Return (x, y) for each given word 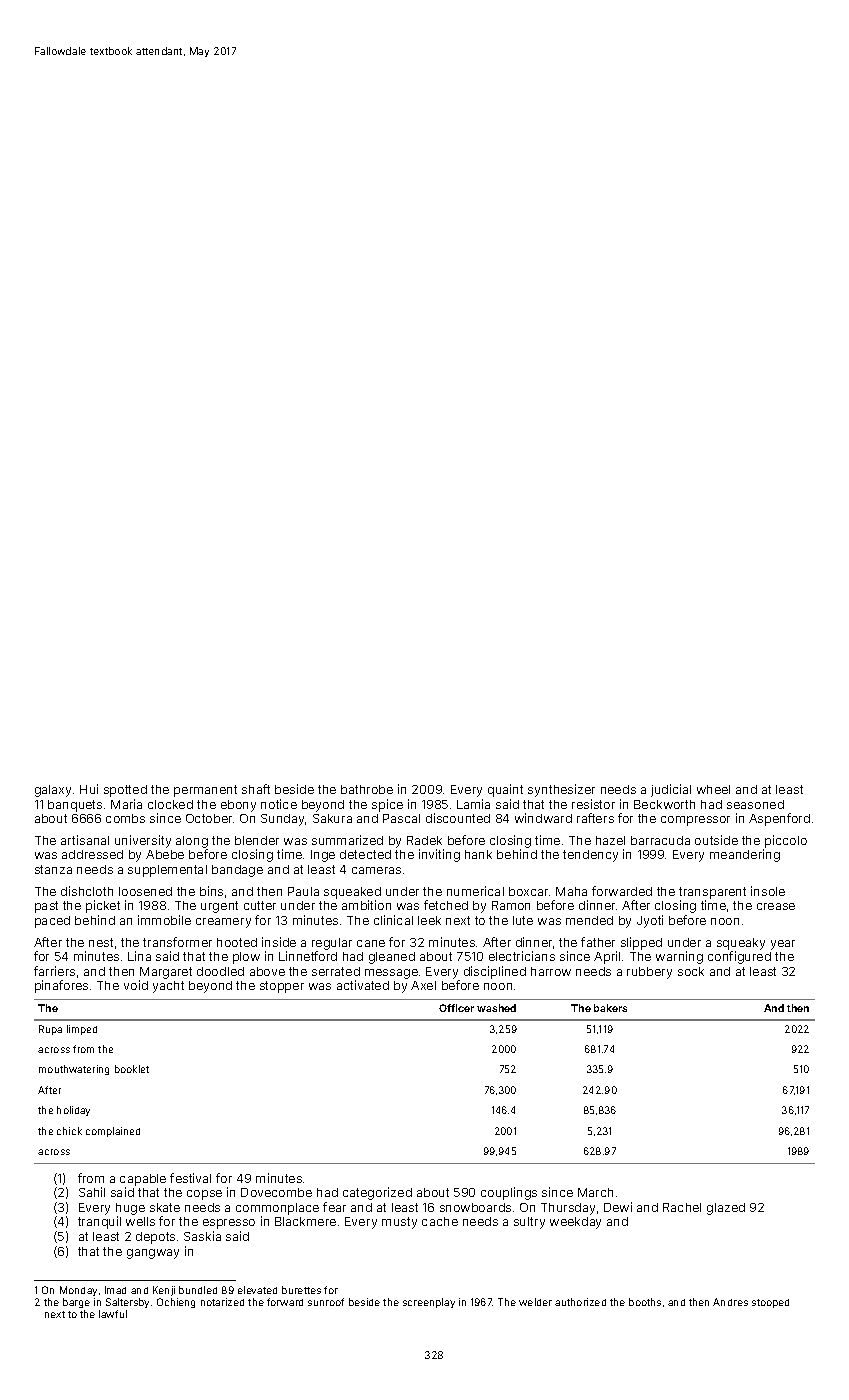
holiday (73, 1111)
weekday (575, 1223)
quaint (505, 790)
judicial (671, 790)
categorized (377, 1193)
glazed (726, 1209)
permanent (205, 791)
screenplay (429, 1303)
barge (76, 1303)
